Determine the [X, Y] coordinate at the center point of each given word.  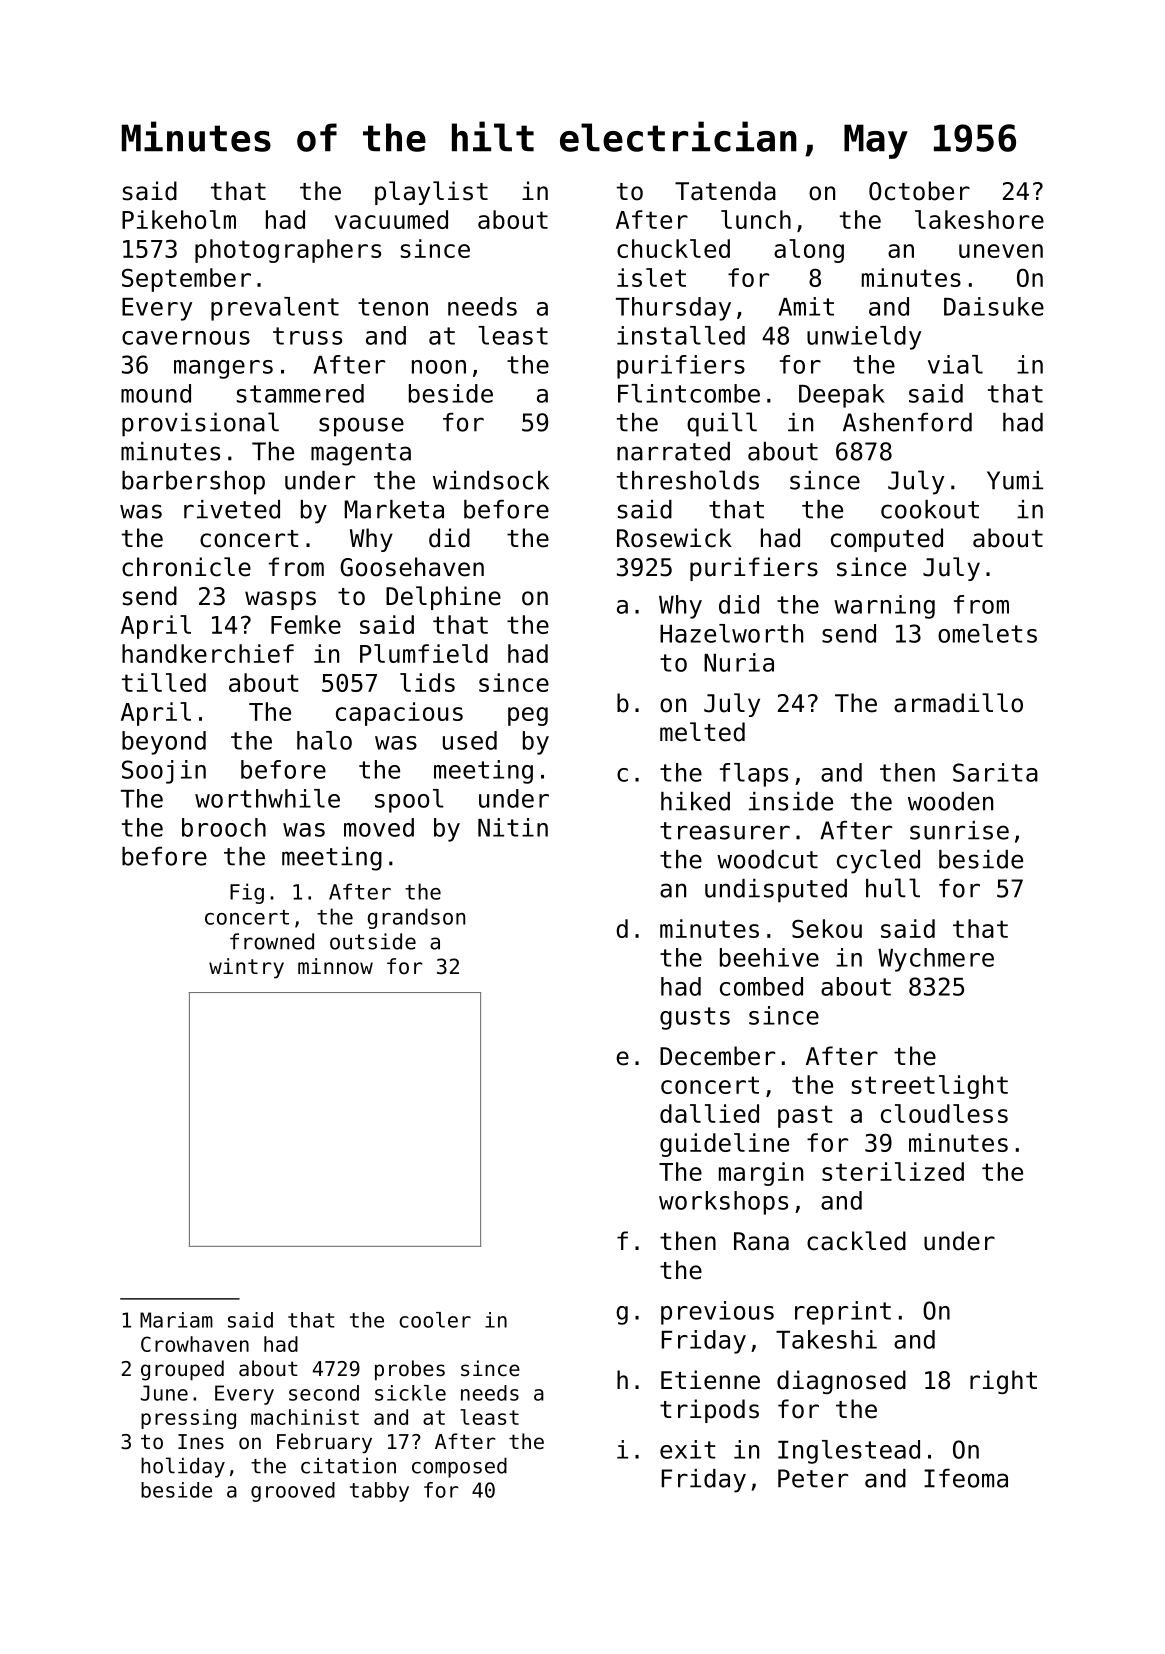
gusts [695, 1018]
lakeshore [979, 219]
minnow [335, 966]
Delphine [443, 598]
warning [884, 607]
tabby [379, 1492]
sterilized [893, 1171]
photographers [288, 251]
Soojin [164, 772]
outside [373, 941]
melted [702, 732]
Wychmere [936, 960]
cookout [930, 509]
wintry [246, 968]
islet [651, 277]
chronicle [186, 567]
